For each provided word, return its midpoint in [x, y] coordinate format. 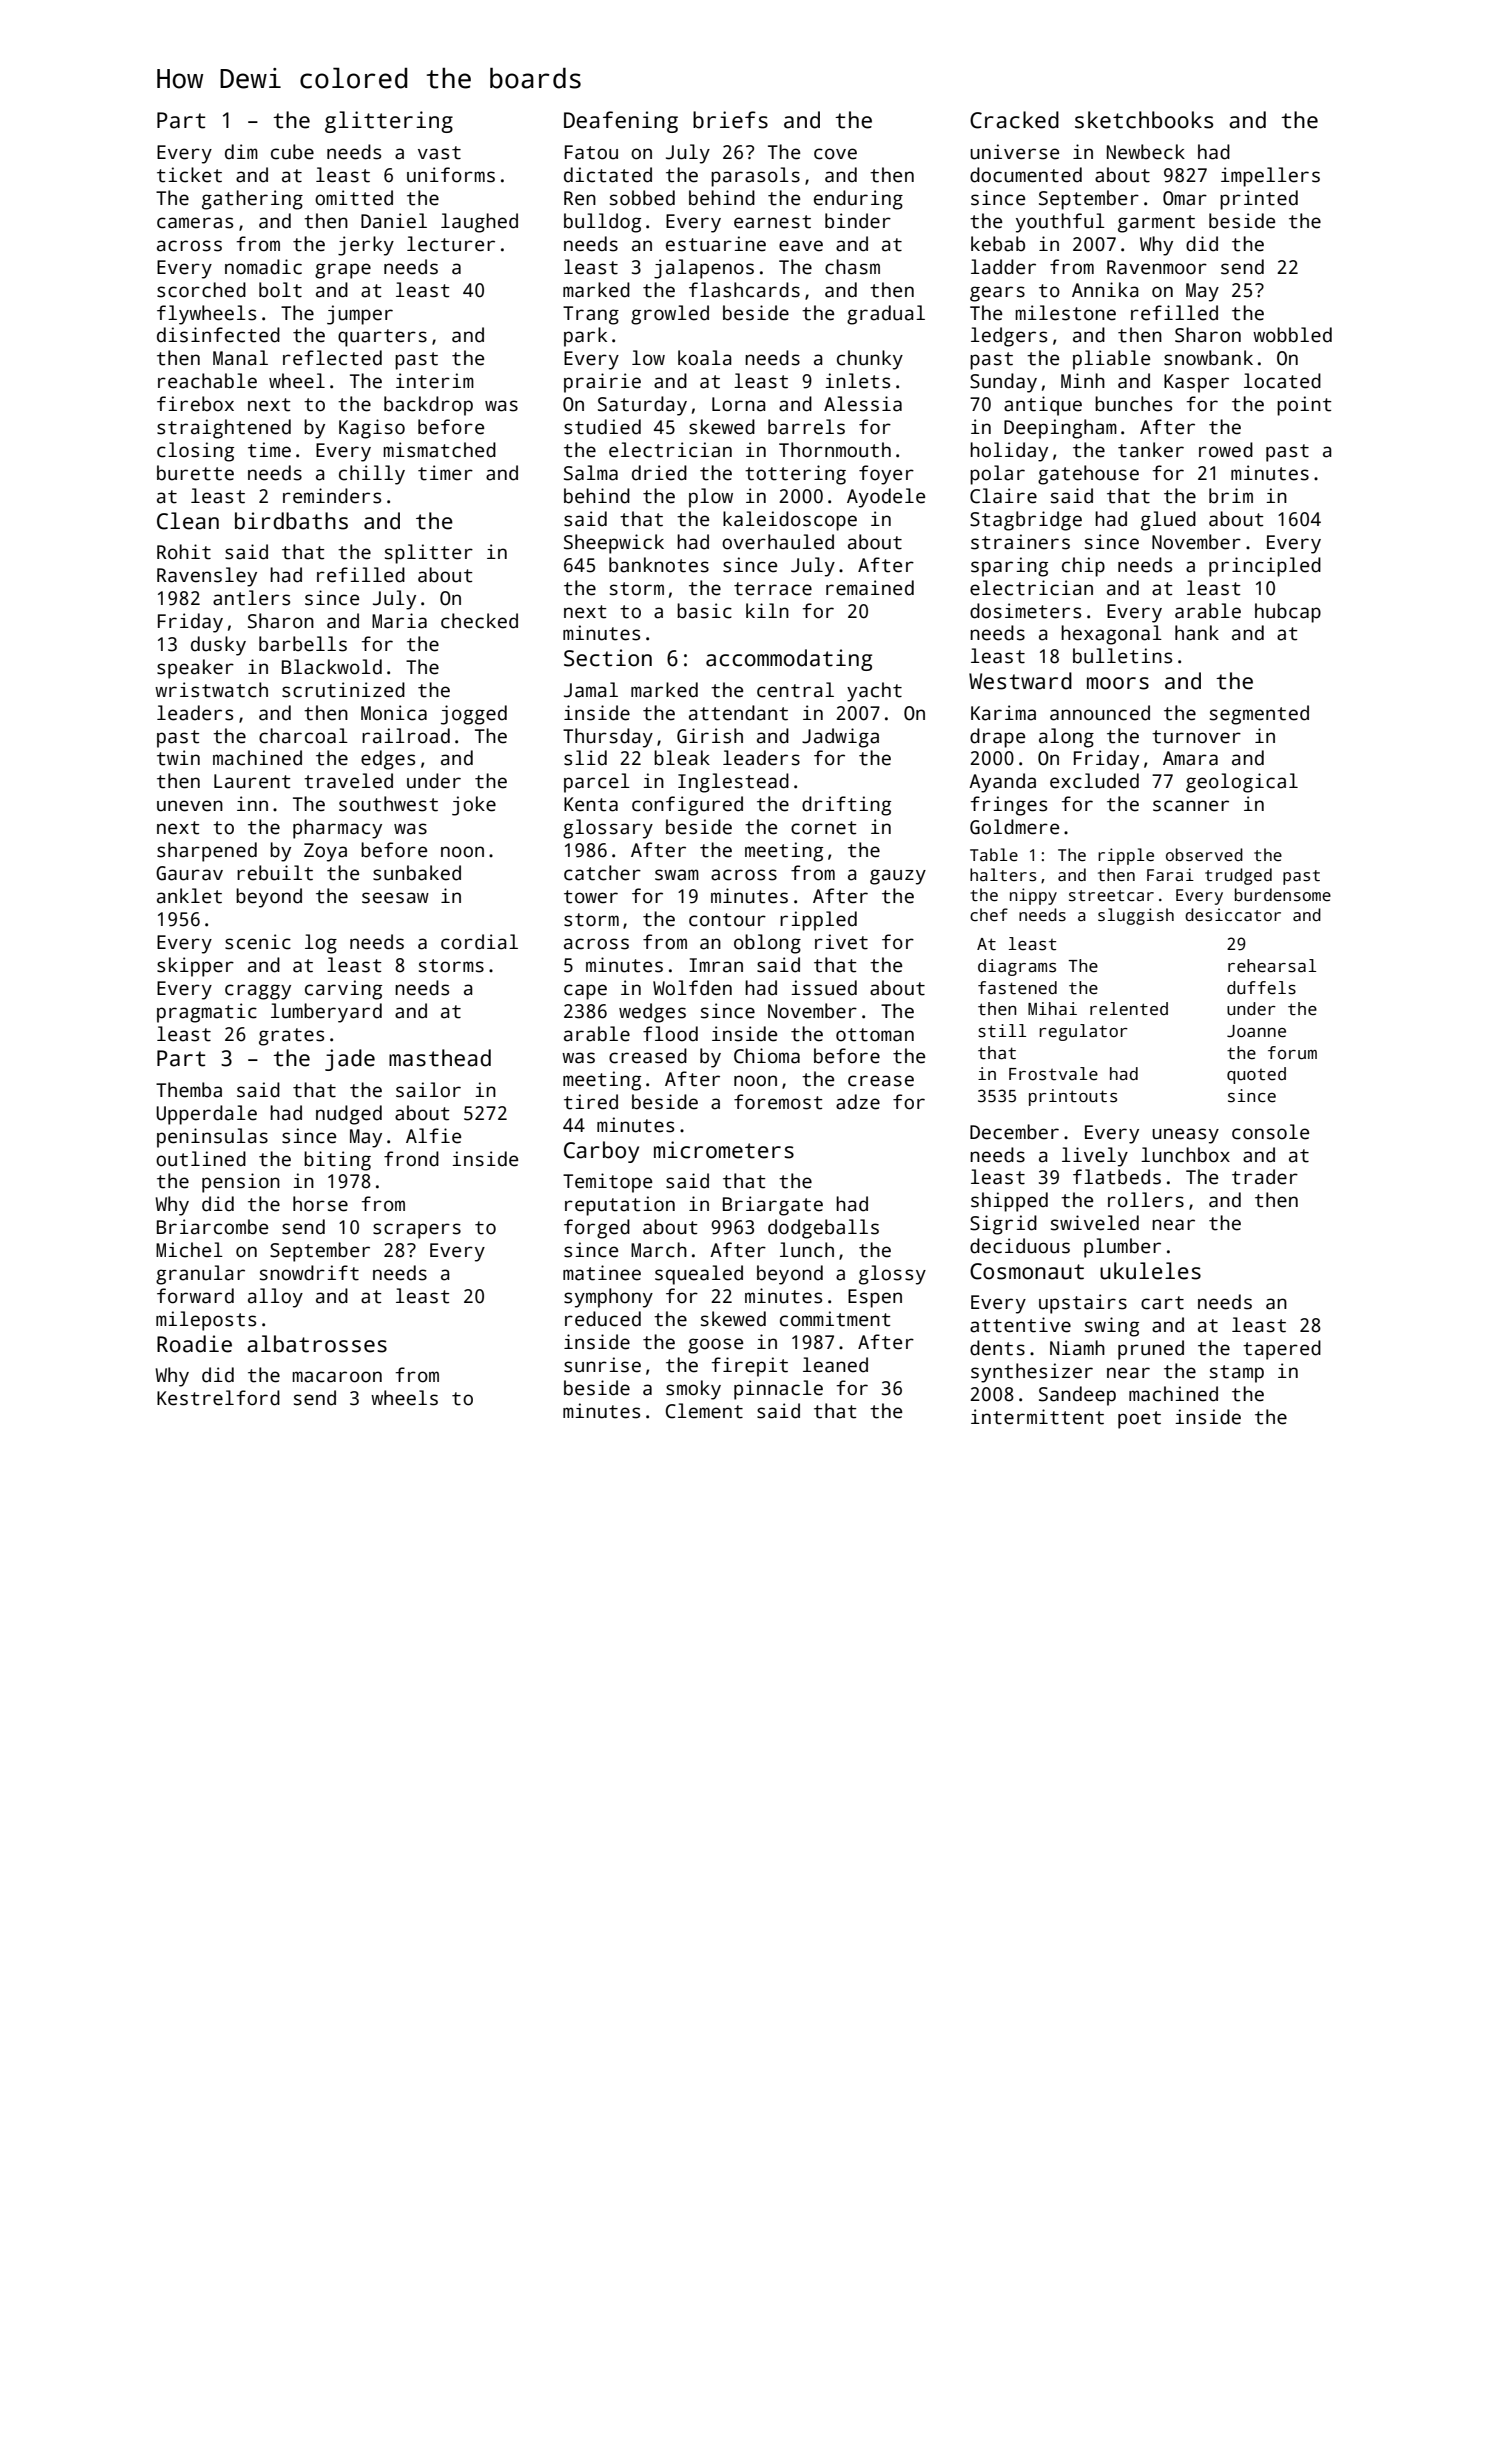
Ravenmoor [1157, 267]
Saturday [642, 406]
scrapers [417, 1231]
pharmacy [337, 829]
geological [1242, 783]
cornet [824, 828]
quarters [382, 338]
